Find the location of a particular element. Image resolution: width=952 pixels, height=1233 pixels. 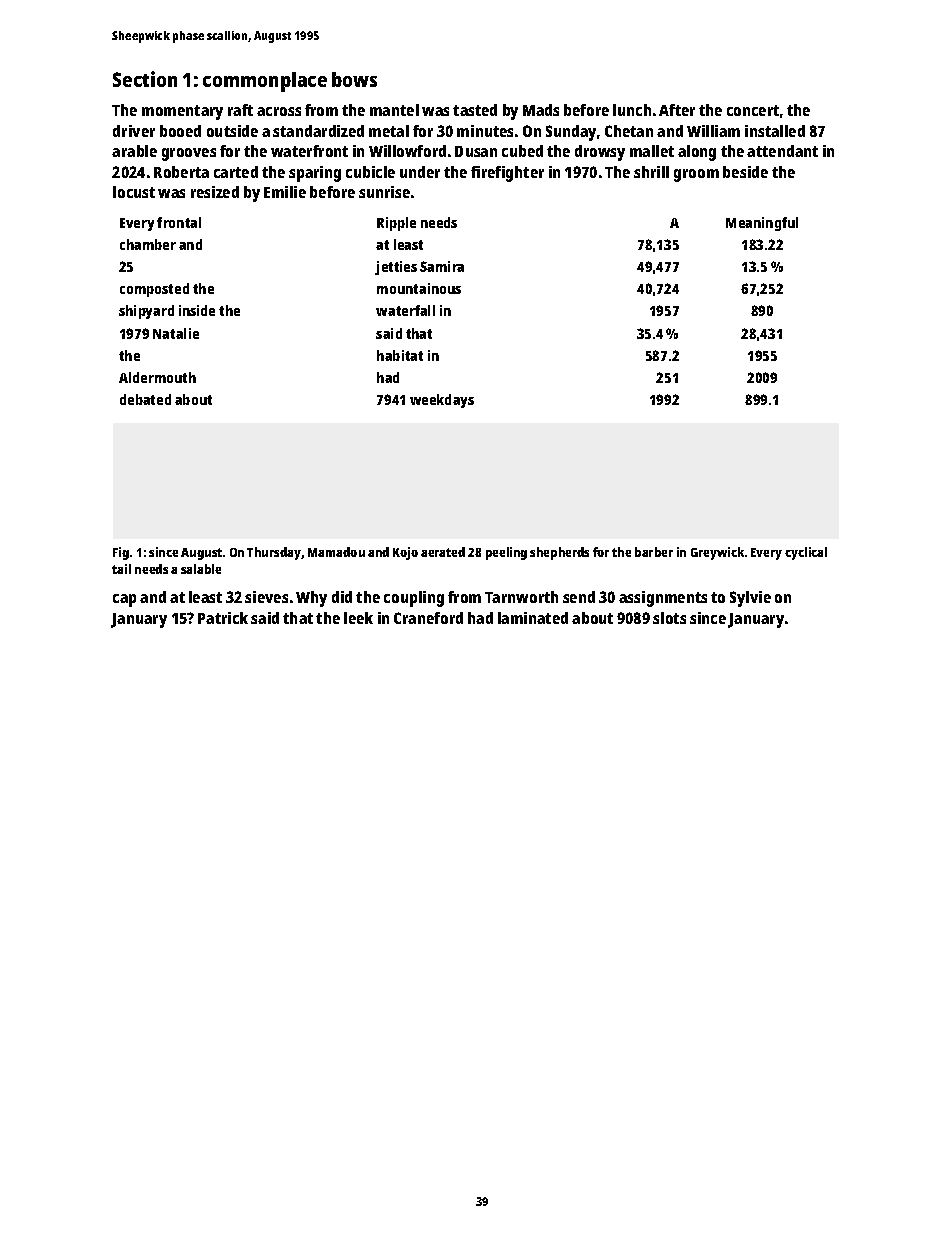

Craneford is located at coordinates (428, 618).
